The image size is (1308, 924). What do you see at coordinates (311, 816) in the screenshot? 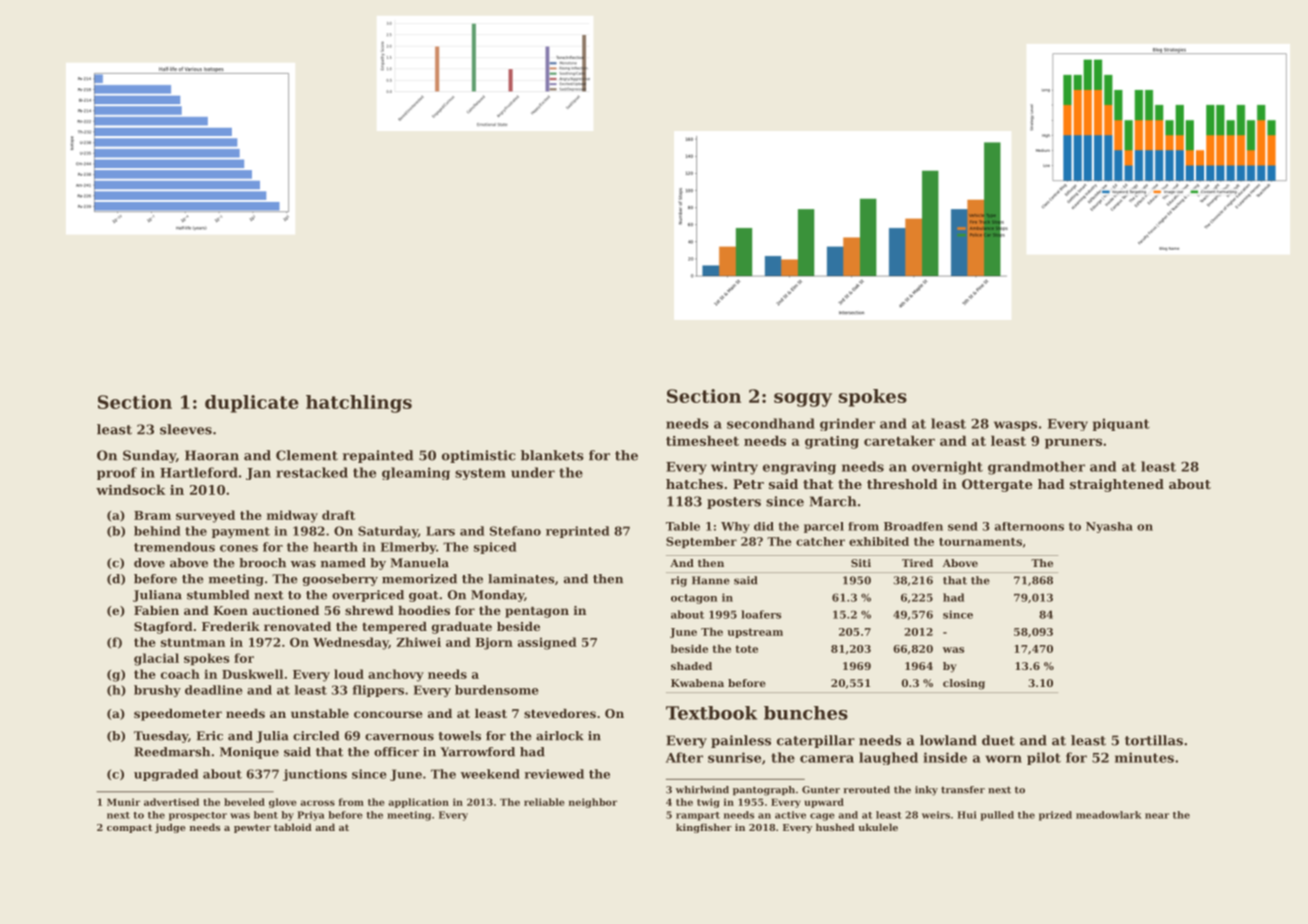
I see `Priya` at bounding box center [311, 816].
